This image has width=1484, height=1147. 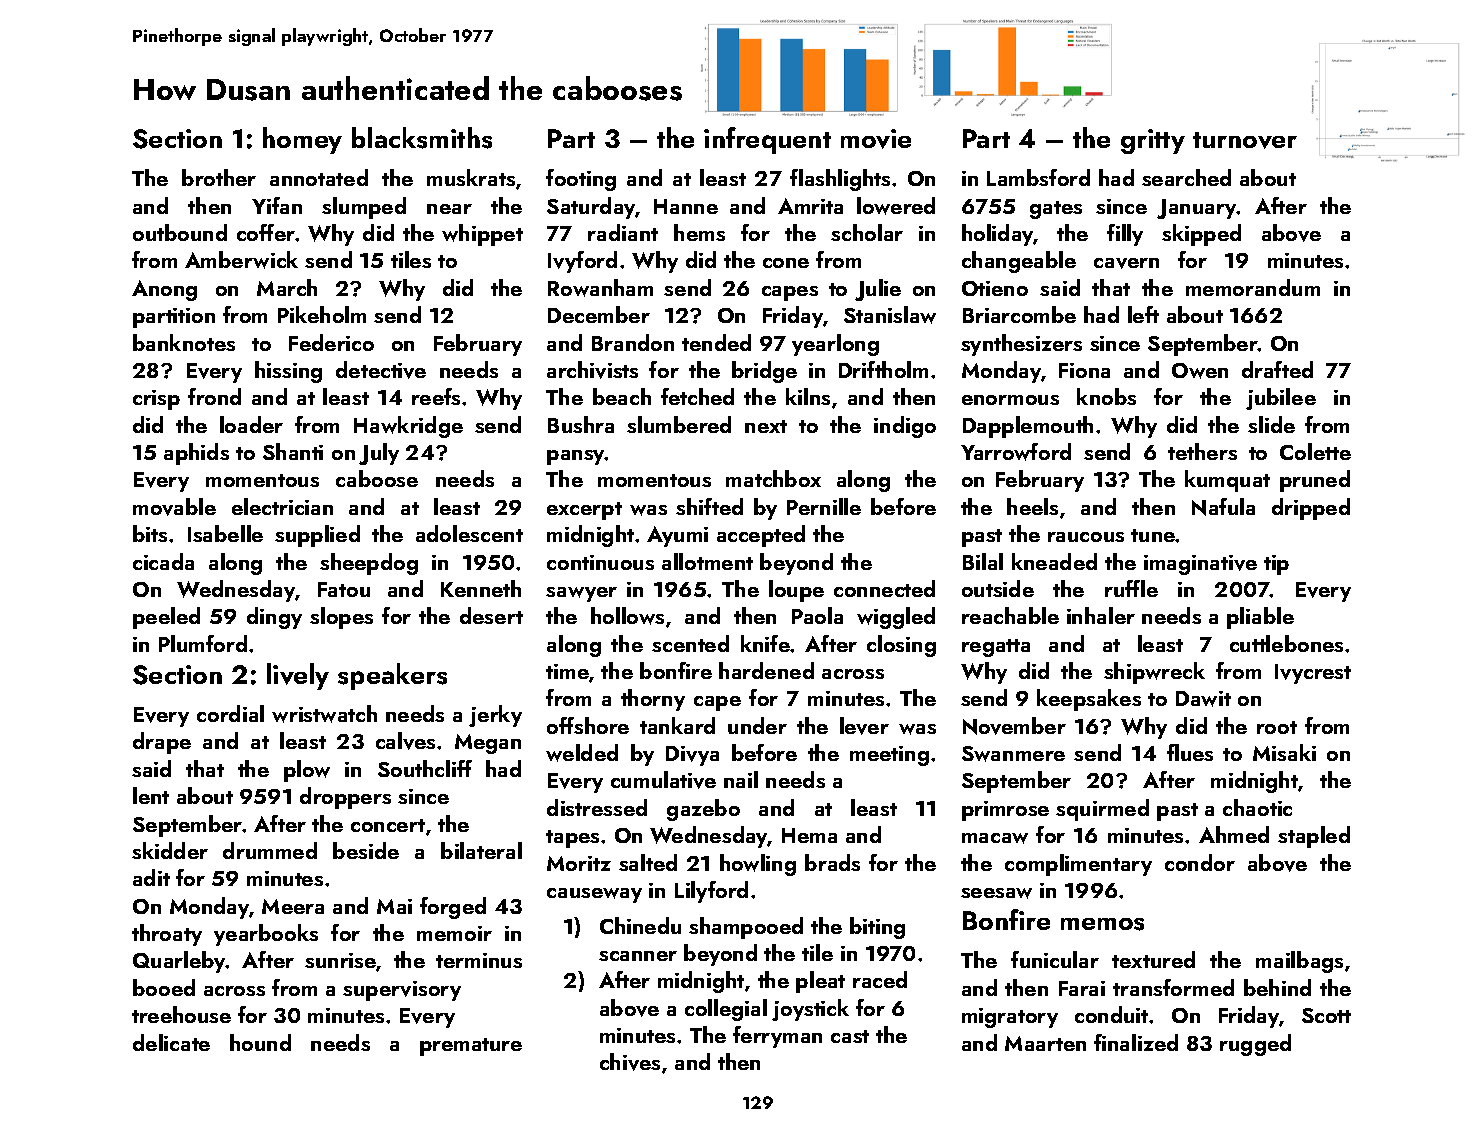 I want to click on infrequent, so click(x=767, y=140).
